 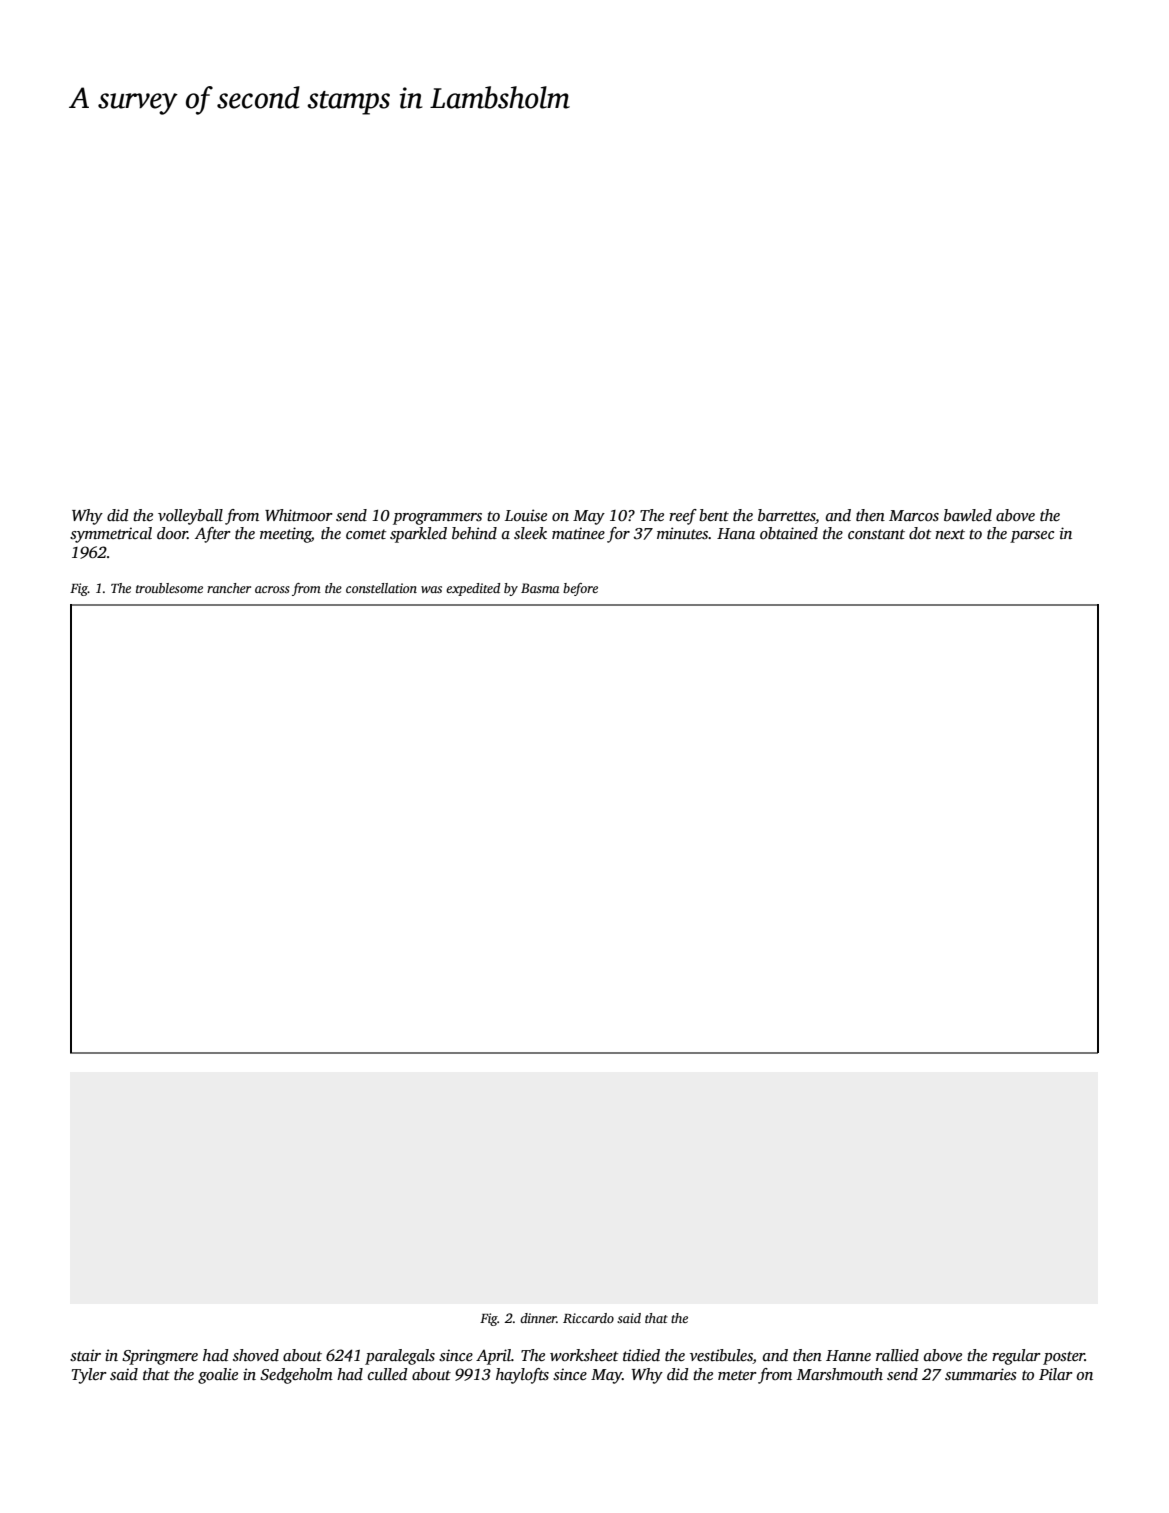 I want to click on across, so click(x=272, y=589).
